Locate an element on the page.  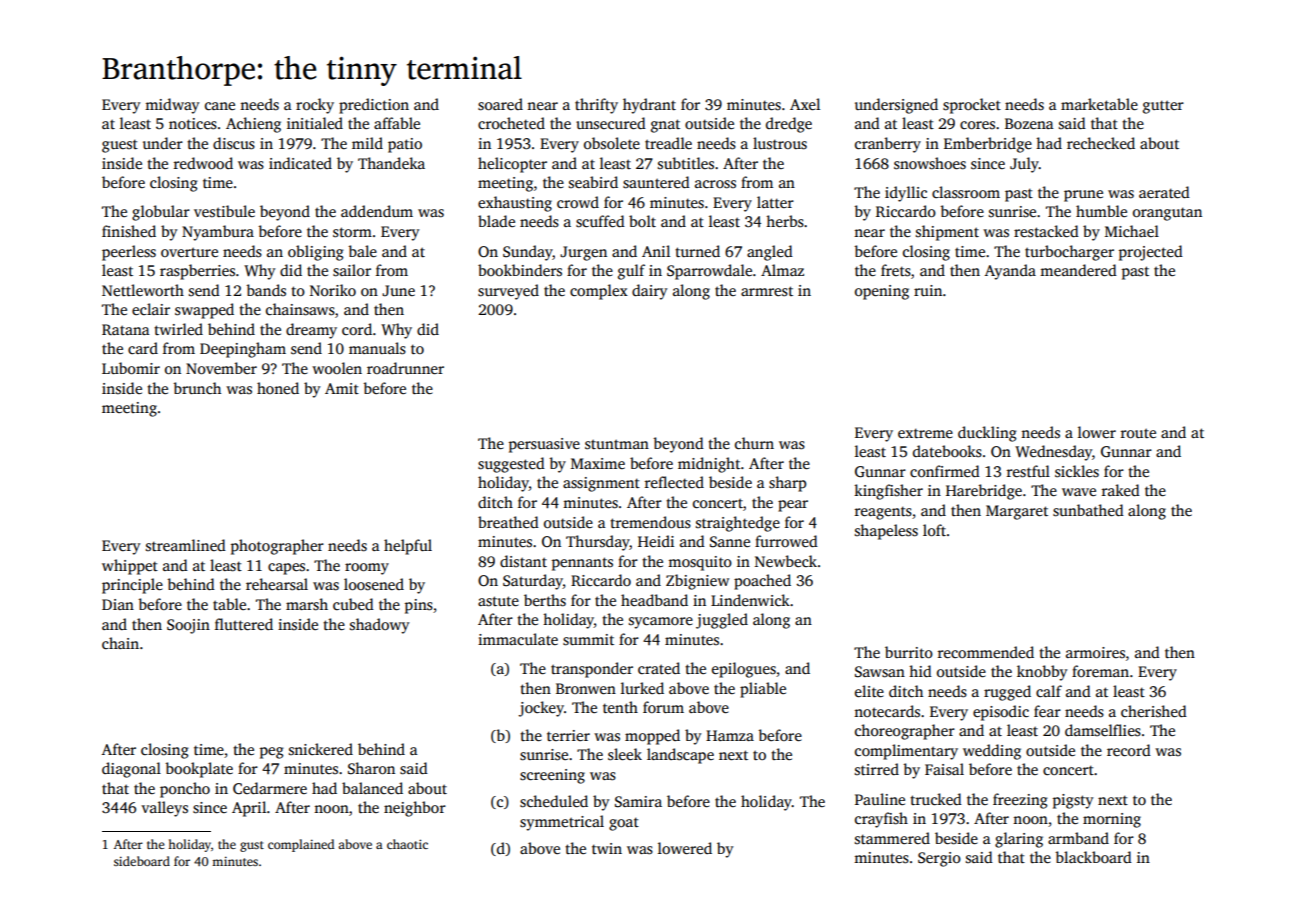
sideboard is located at coordinates (142, 861).
